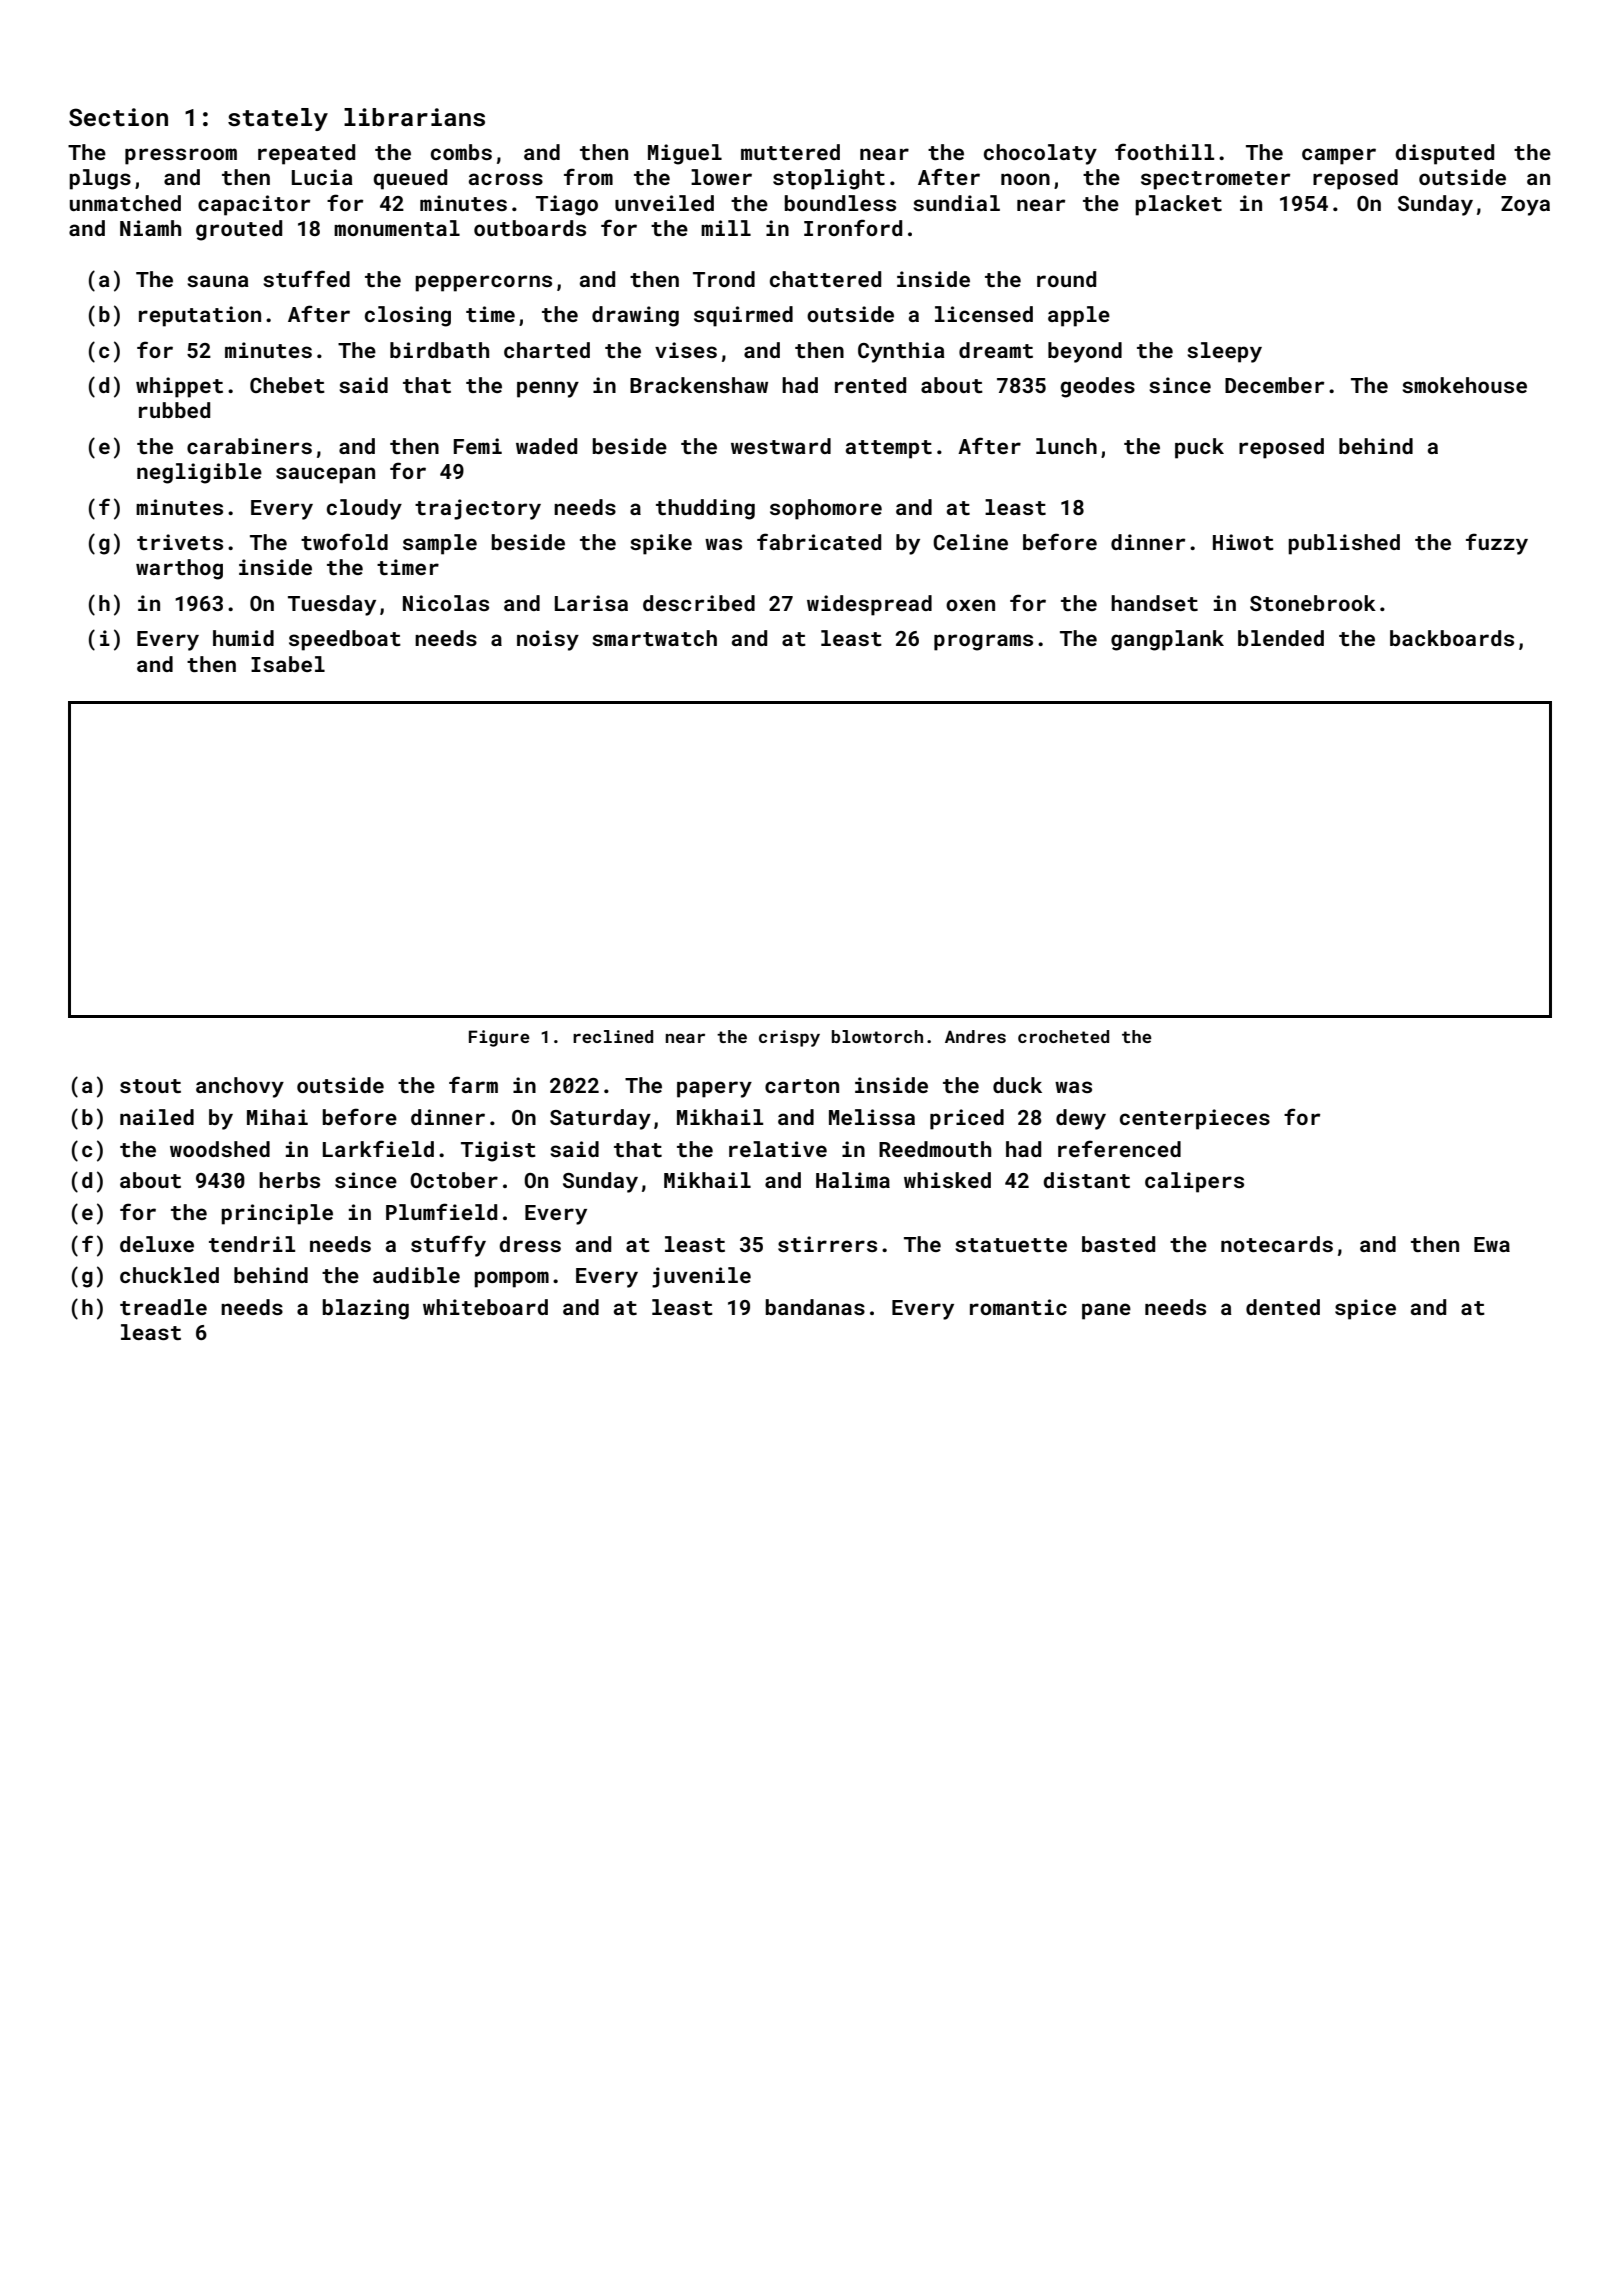 Image resolution: width=1620 pixels, height=2292 pixels. I want to click on Zoya, so click(1525, 206).
